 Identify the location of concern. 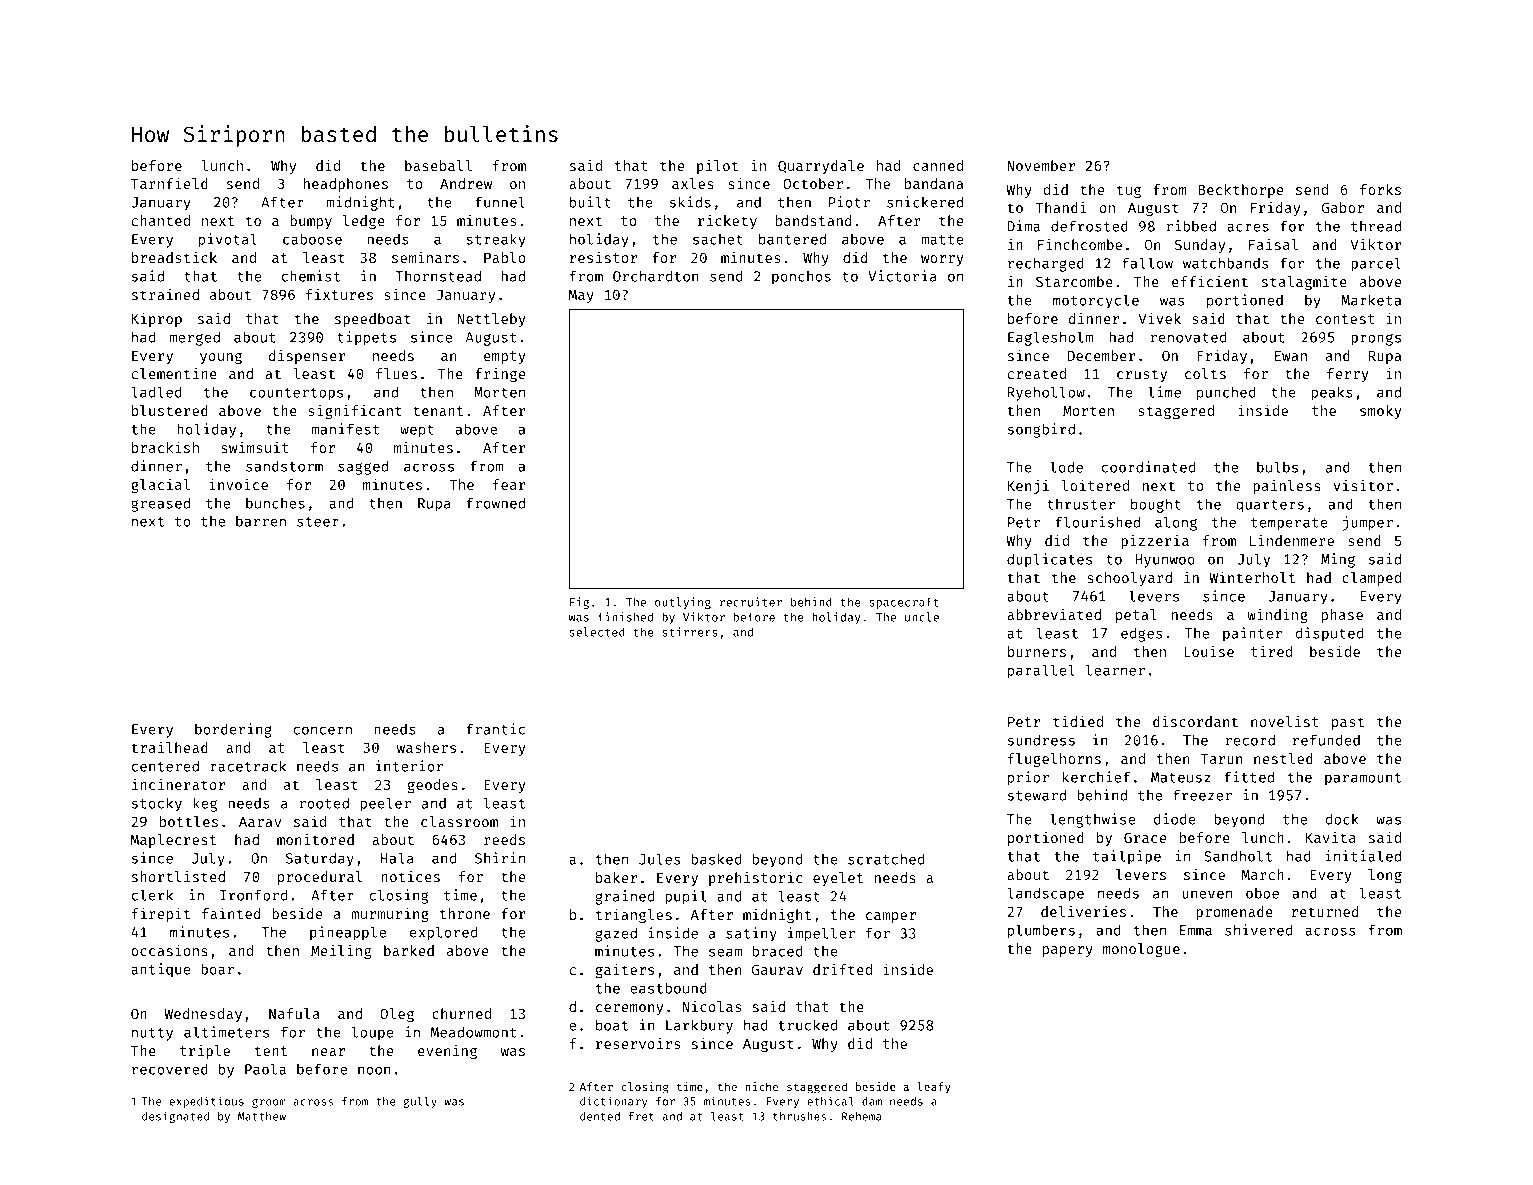
(322, 730).
